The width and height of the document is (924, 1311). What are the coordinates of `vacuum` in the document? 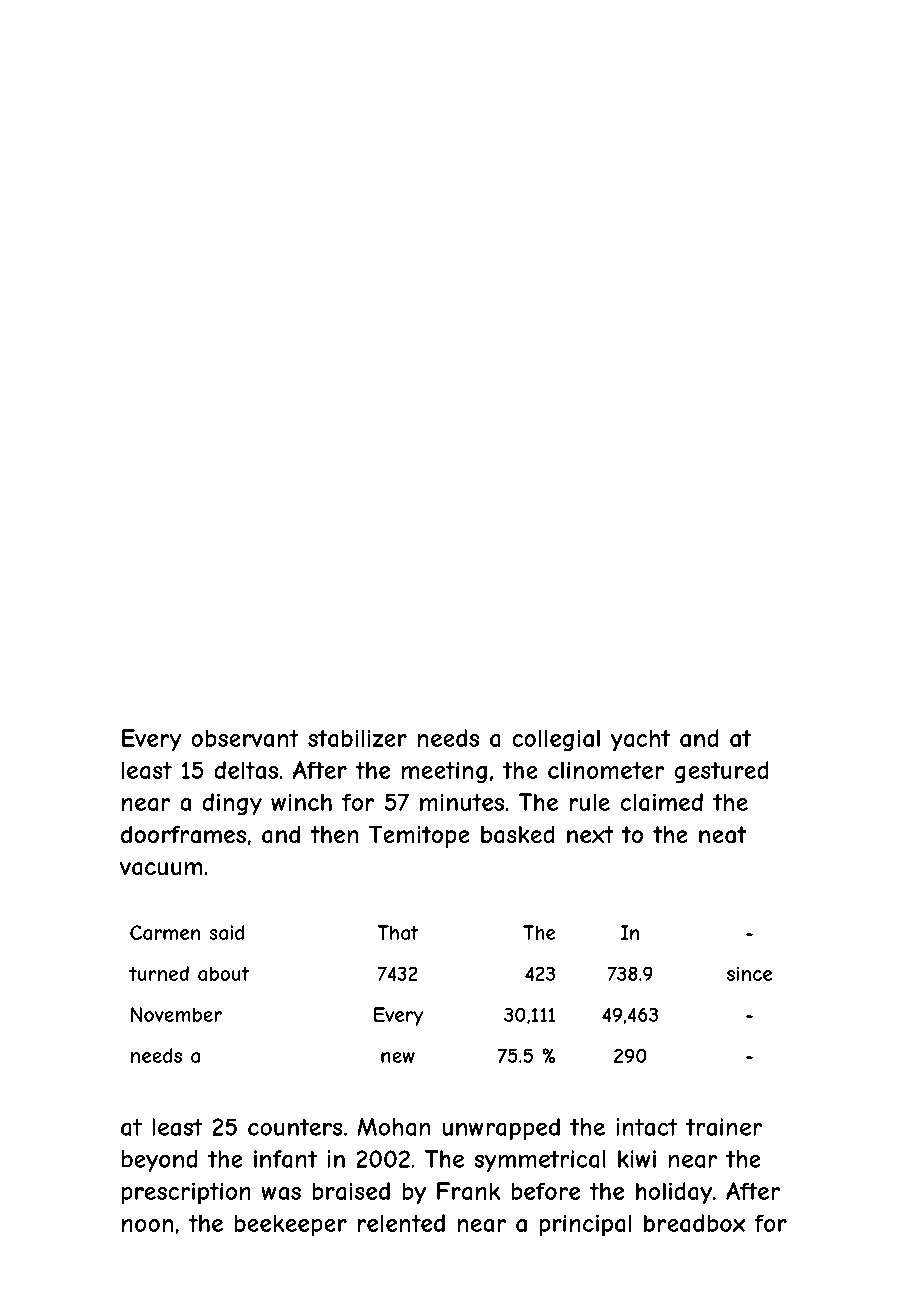 It's located at (161, 869).
